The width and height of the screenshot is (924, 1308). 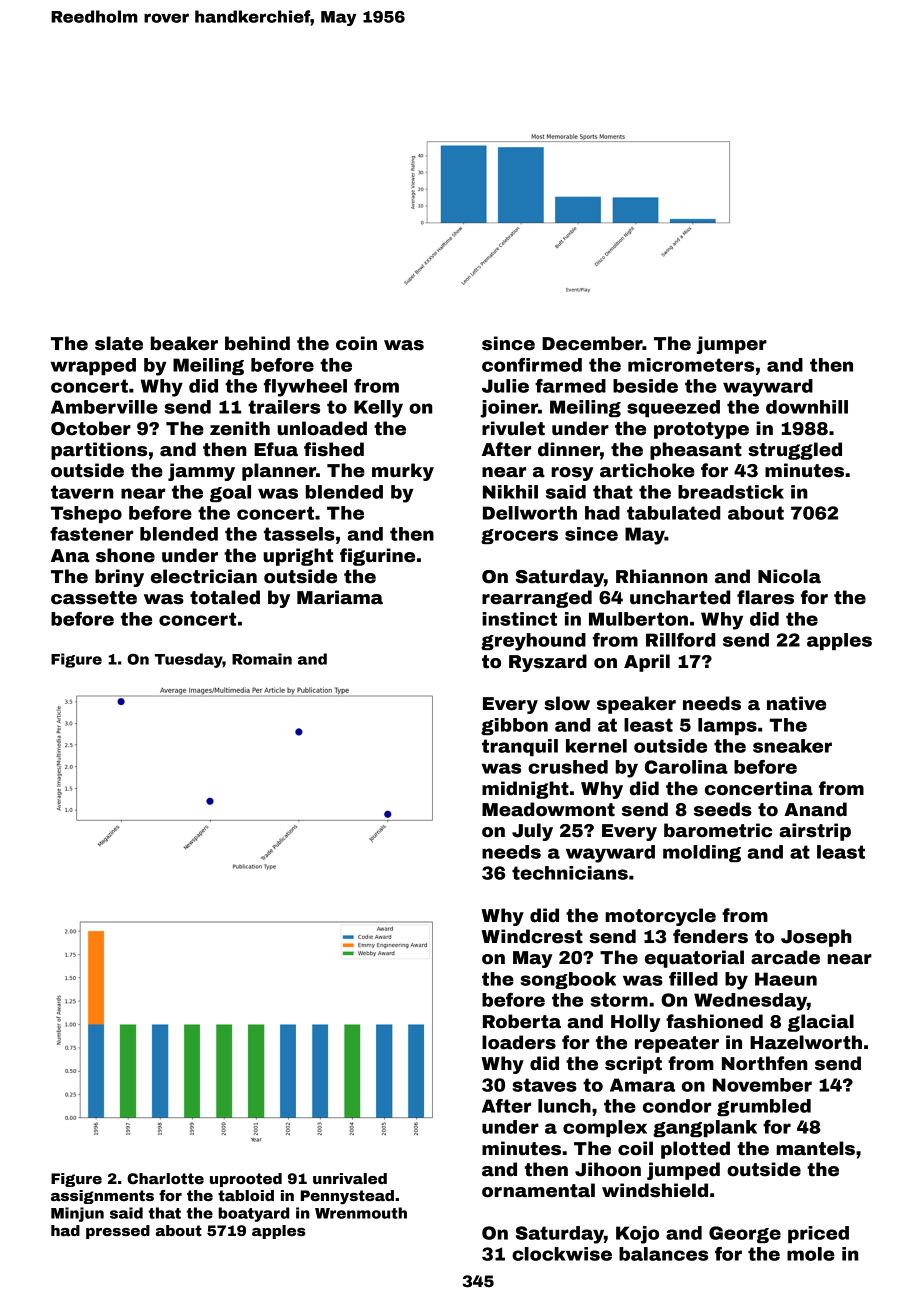 What do you see at coordinates (184, 343) in the screenshot?
I see `beaker` at bounding box center [184, 343].
